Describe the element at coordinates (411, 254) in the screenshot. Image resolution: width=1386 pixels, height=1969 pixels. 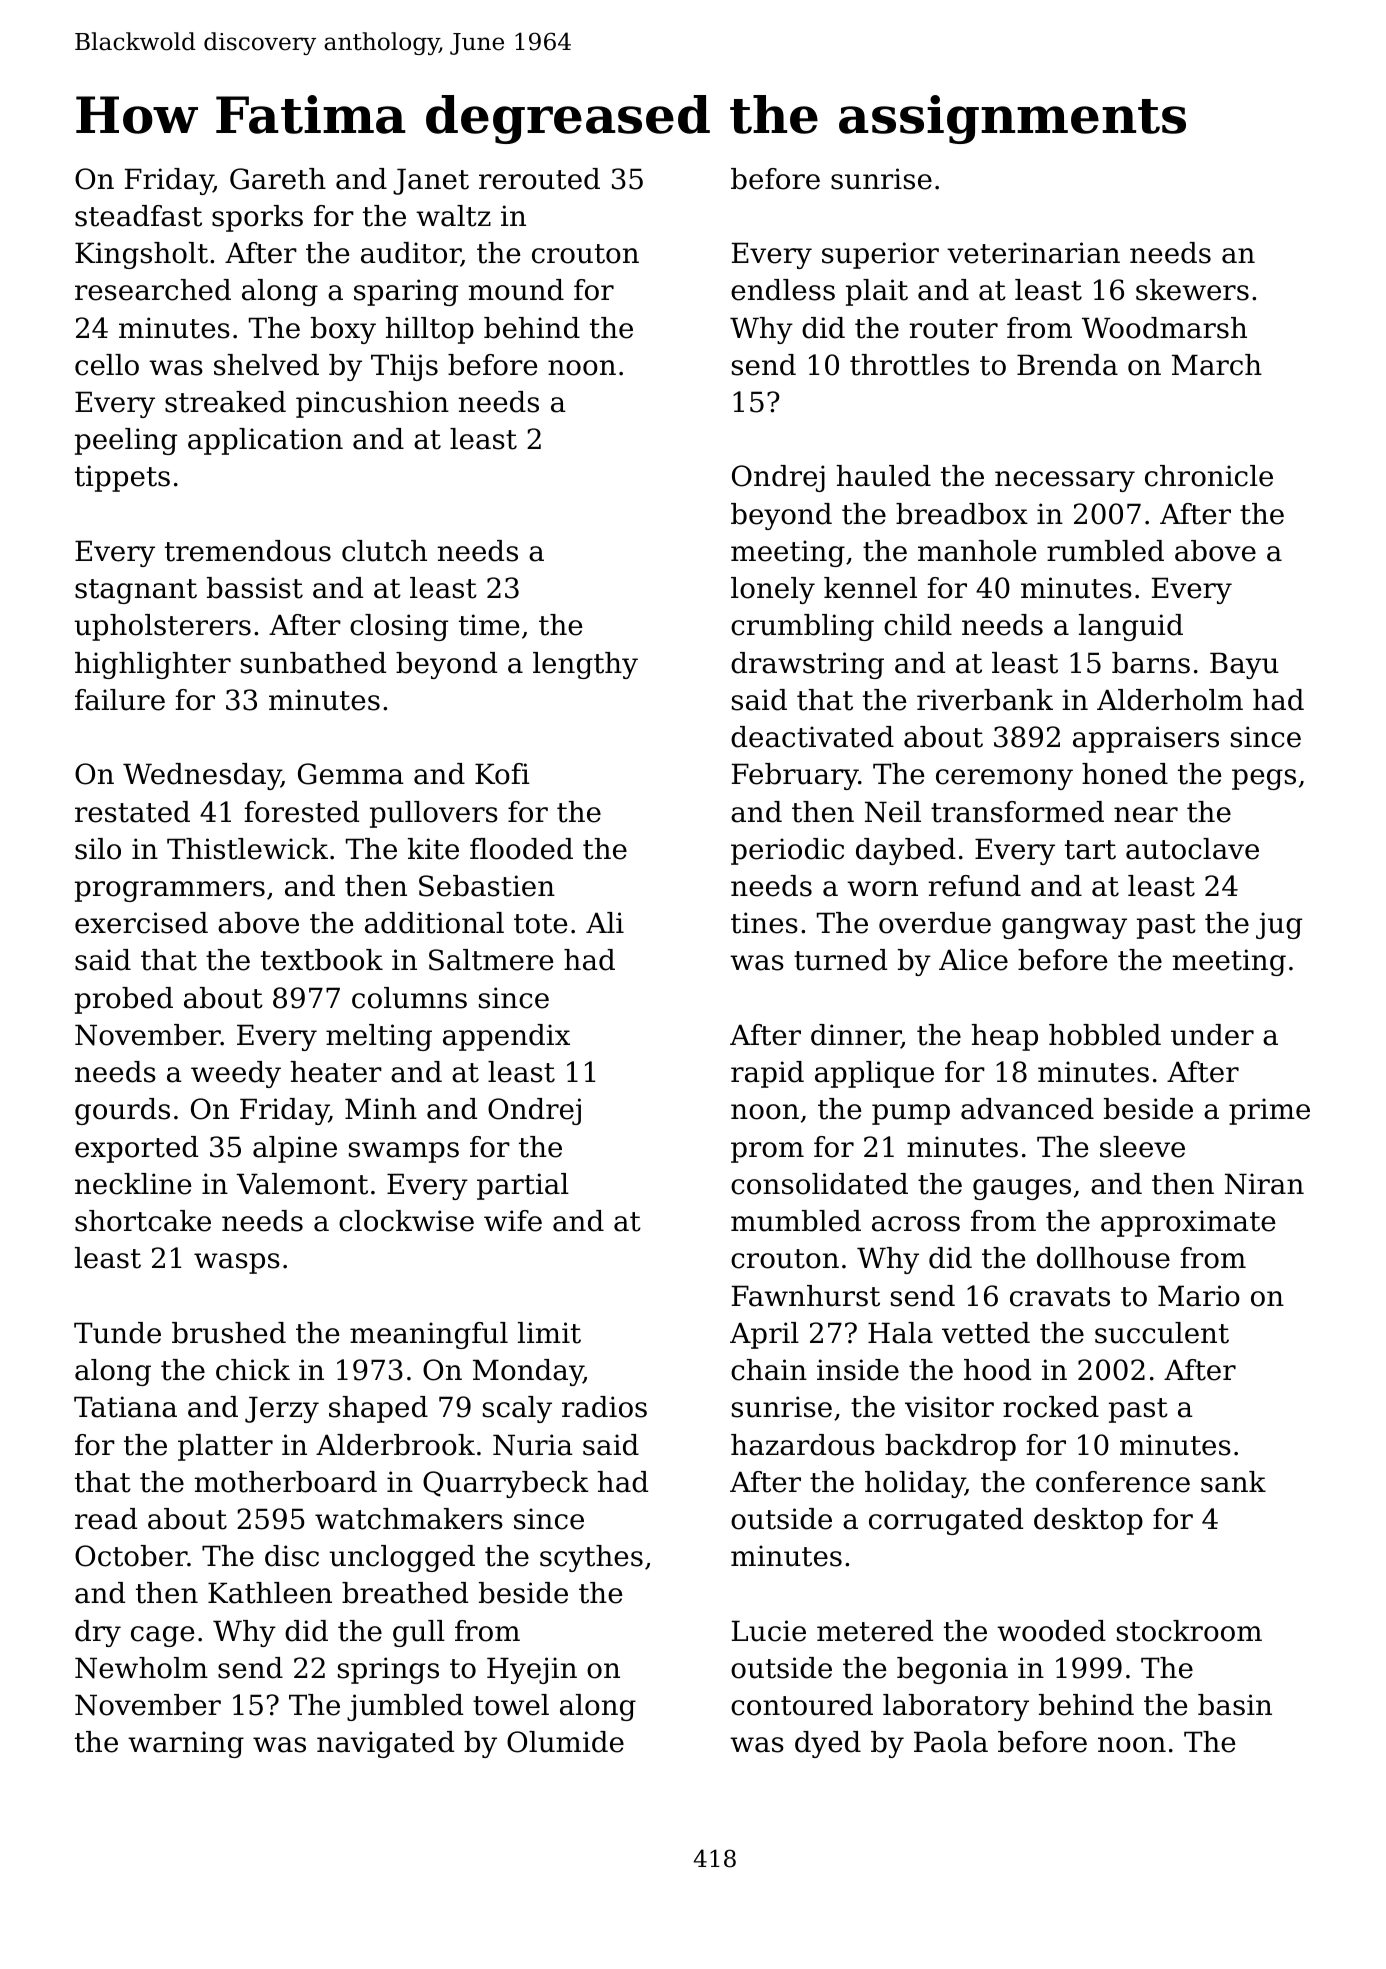
I see `auditor` at that location.
